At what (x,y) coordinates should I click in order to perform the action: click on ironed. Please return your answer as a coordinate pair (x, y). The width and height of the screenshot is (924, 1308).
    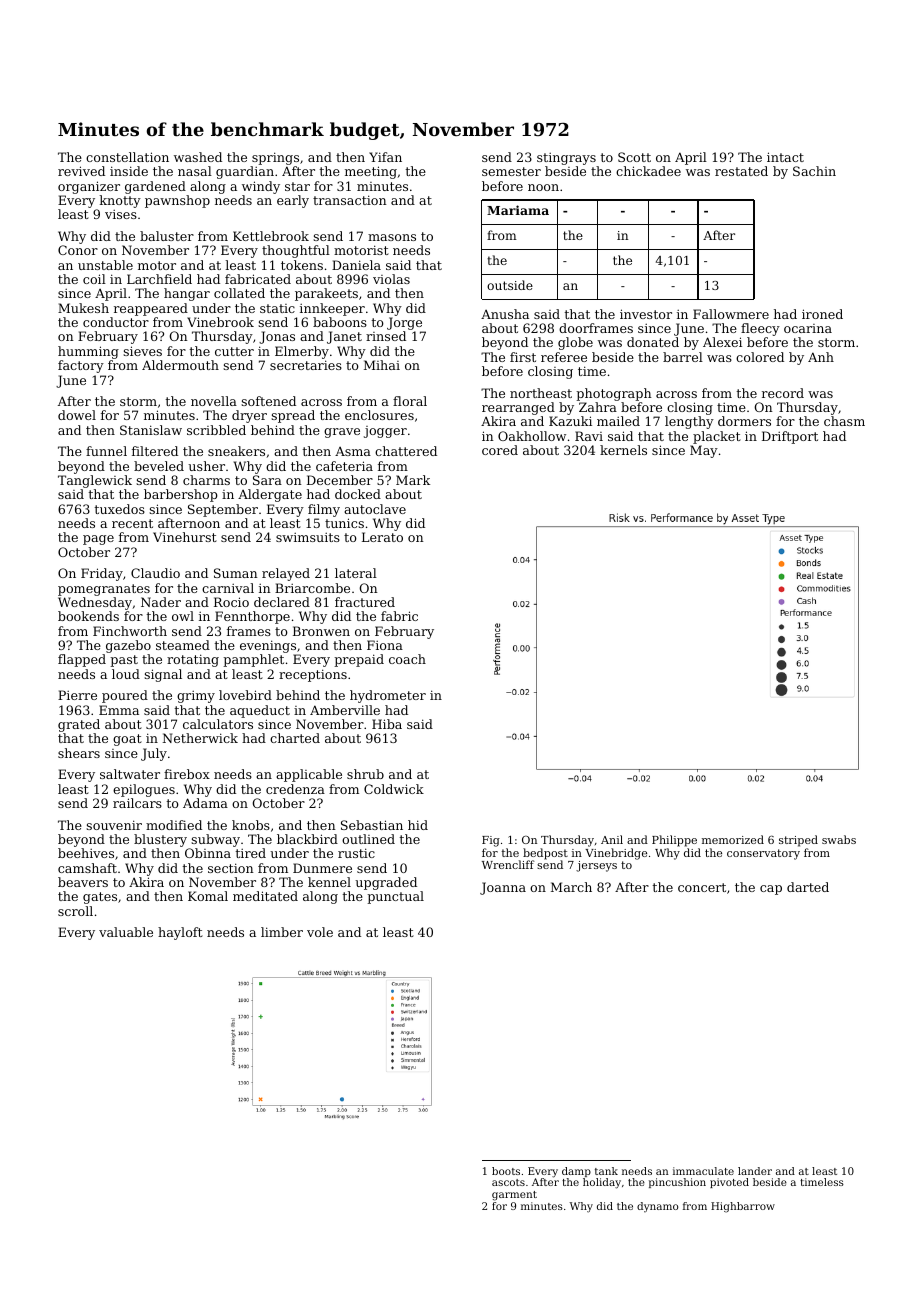
    Looking at the image, I should click on (822, 314).
